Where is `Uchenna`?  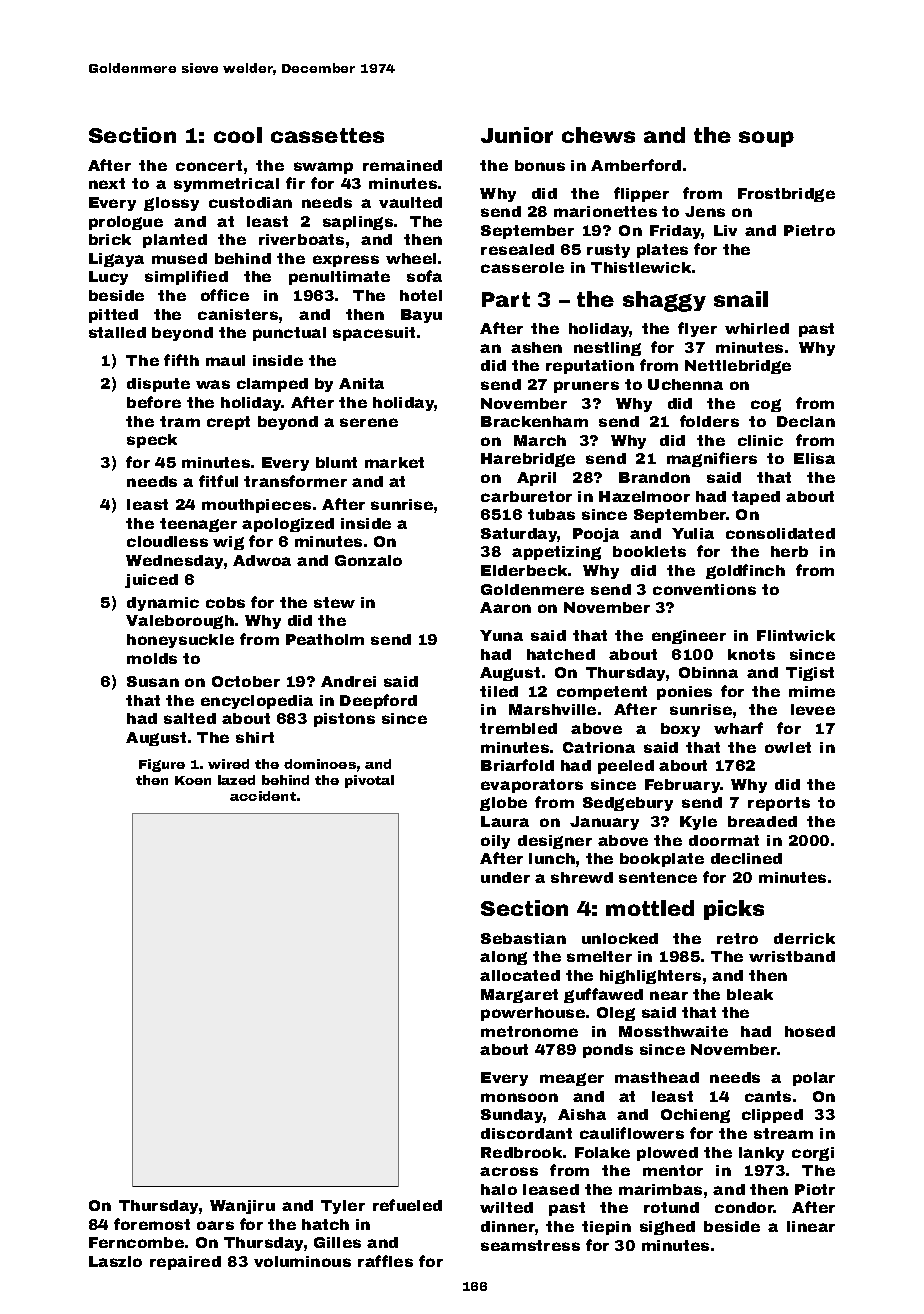
Uchenna is located at coordinates (685, 384).
